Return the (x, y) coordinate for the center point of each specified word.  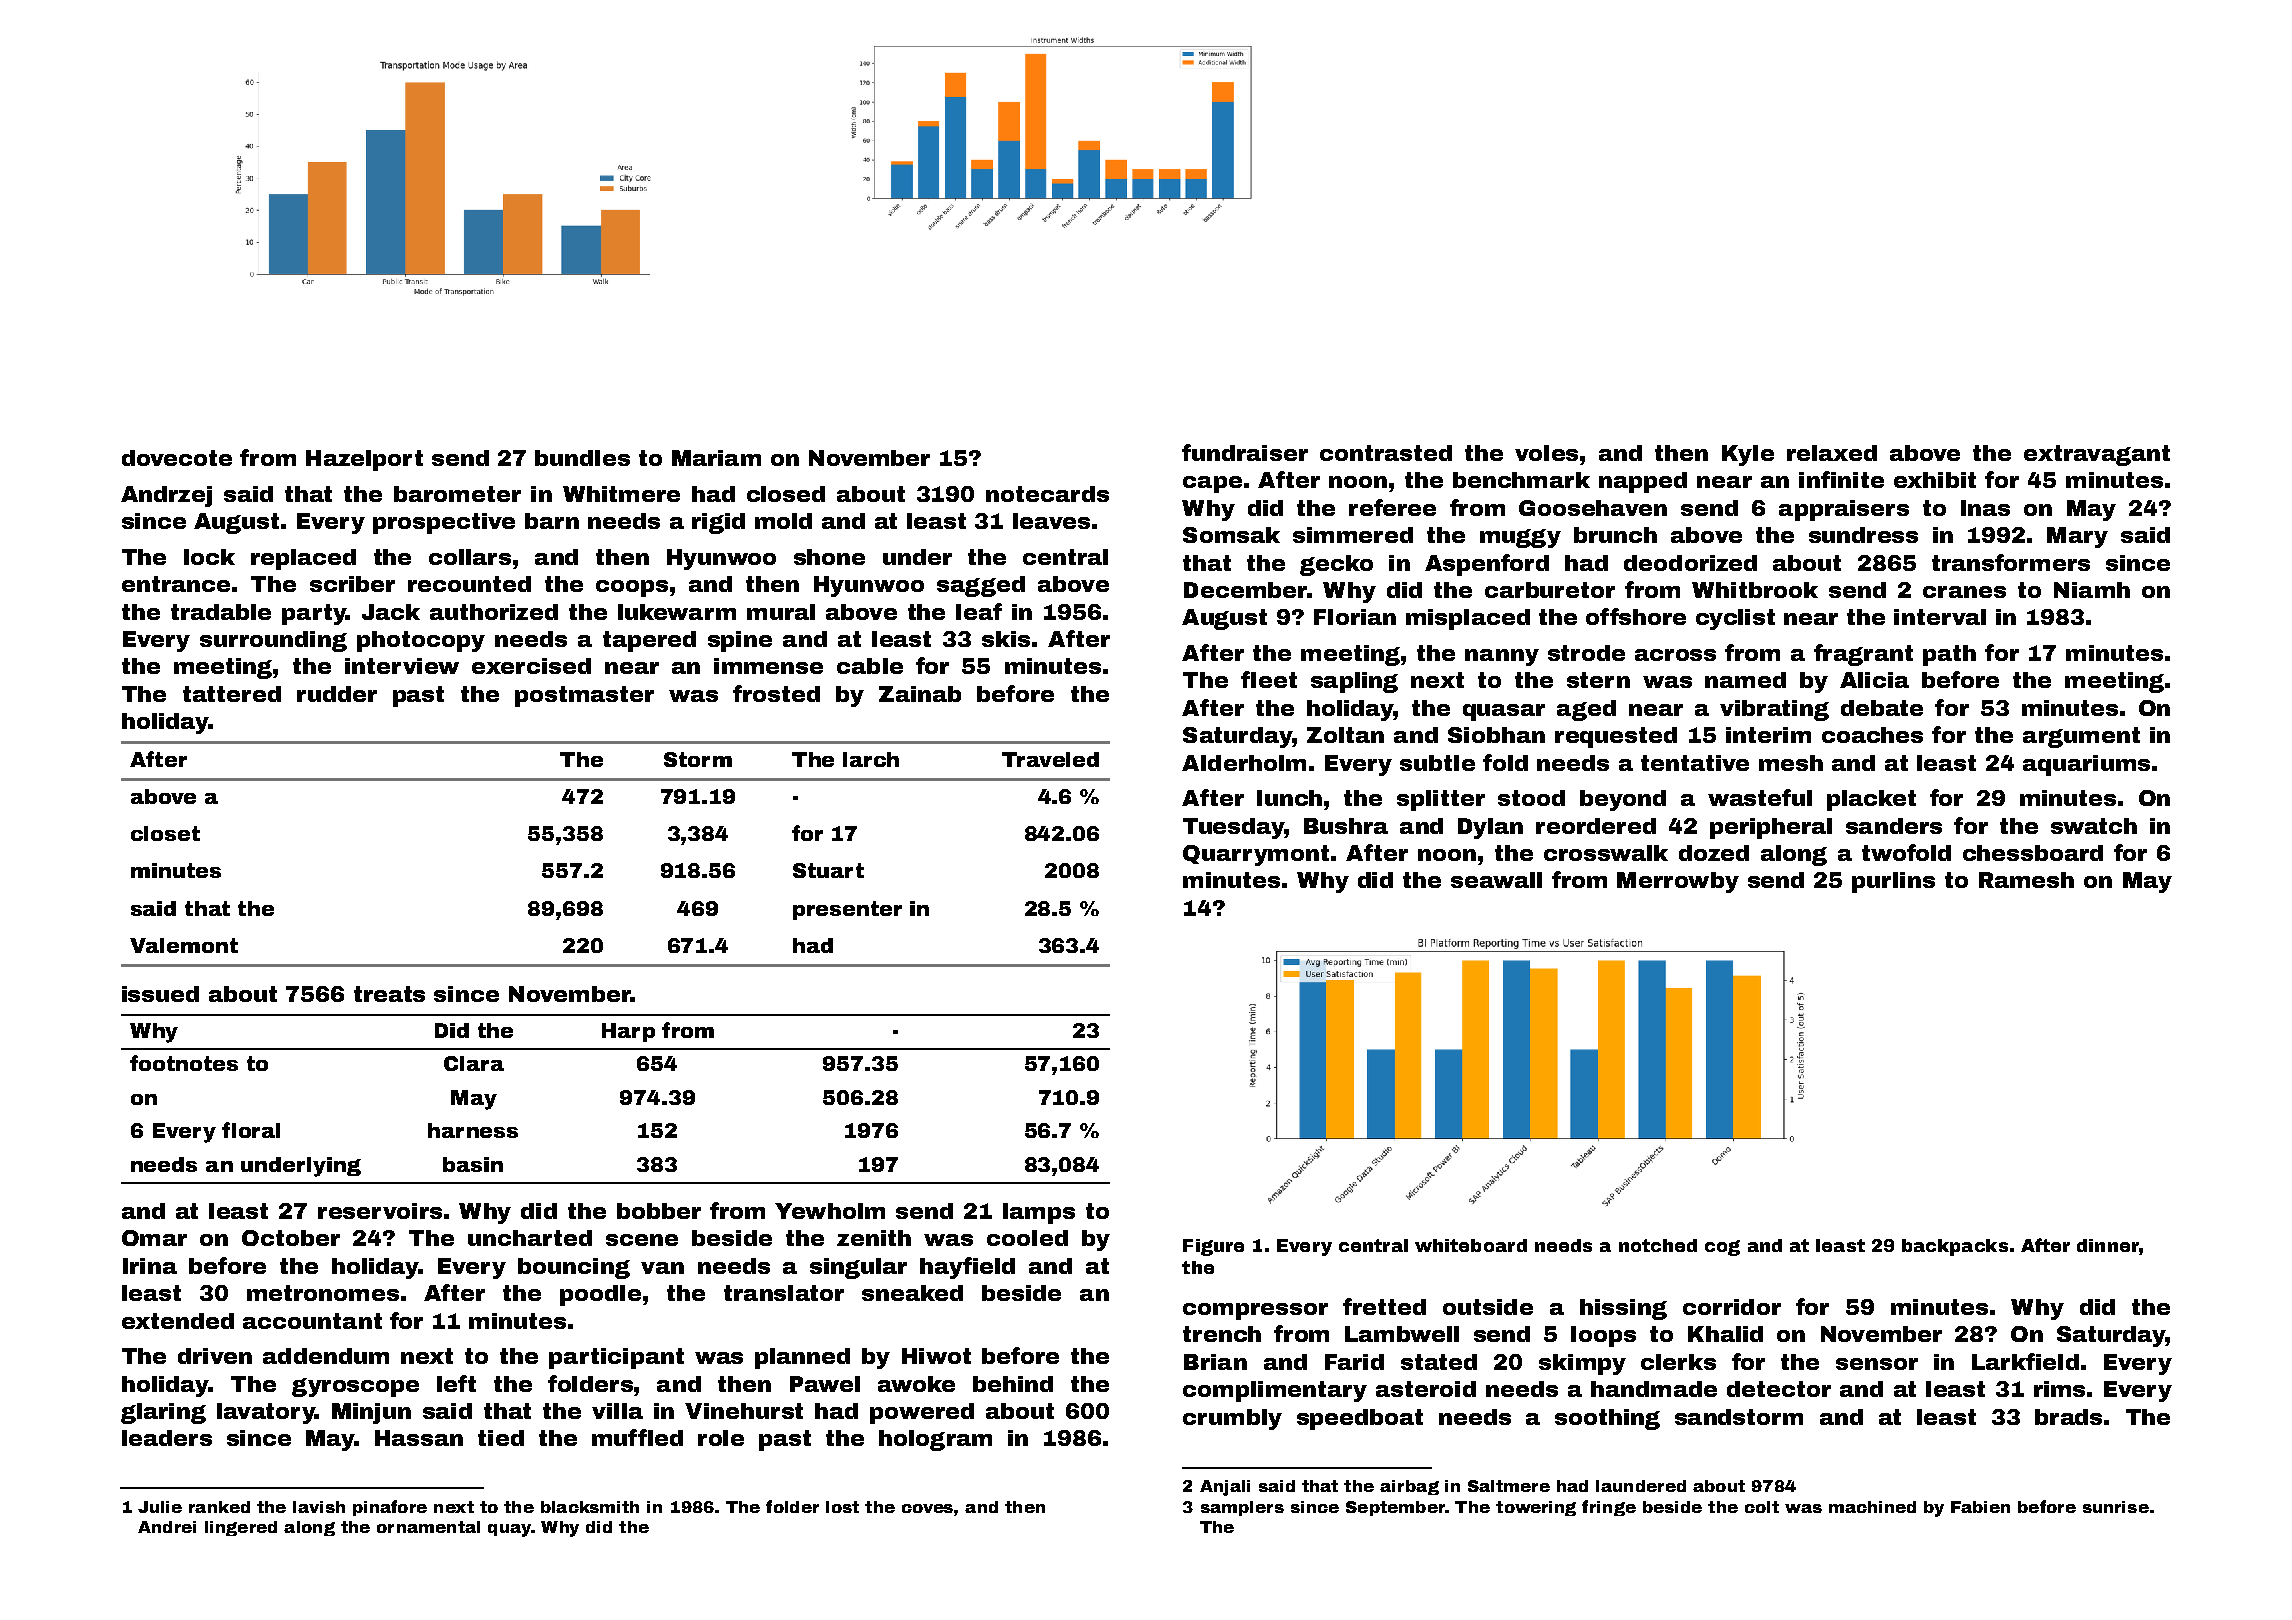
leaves (1051, 521)
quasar (1504, 712)
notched (1658, 1245)
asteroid (1426, 1389)
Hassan (419, 1438)
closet (165, 833)
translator (784, 1293)
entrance (176, 584)
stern (1598, 680)
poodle (600, 1295)
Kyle (1748, 455)
